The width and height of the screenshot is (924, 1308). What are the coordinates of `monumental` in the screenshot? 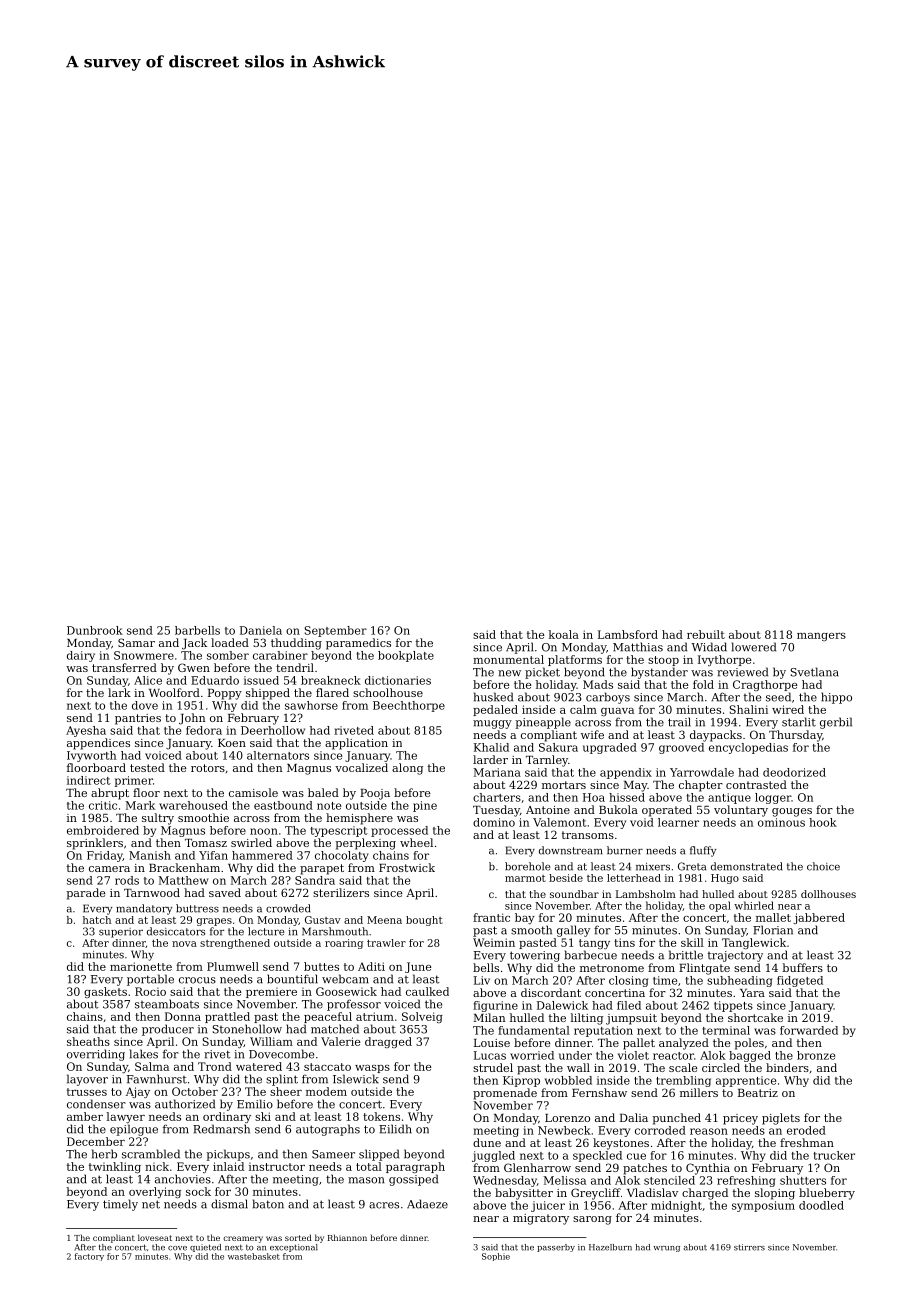 It's located at (508, 659).
